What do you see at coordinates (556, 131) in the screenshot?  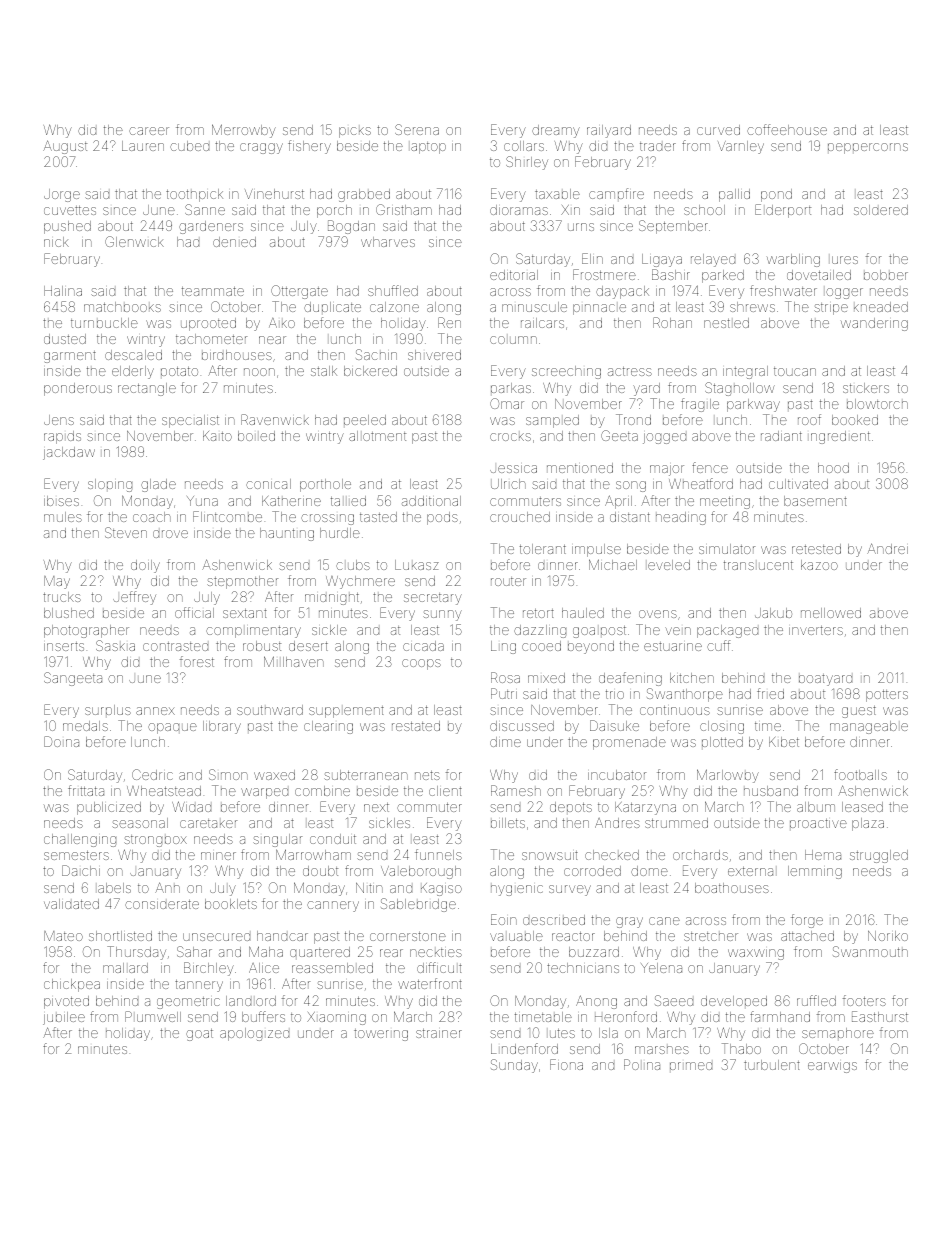 I see `dreamy` at bounding box center [556, 131].
